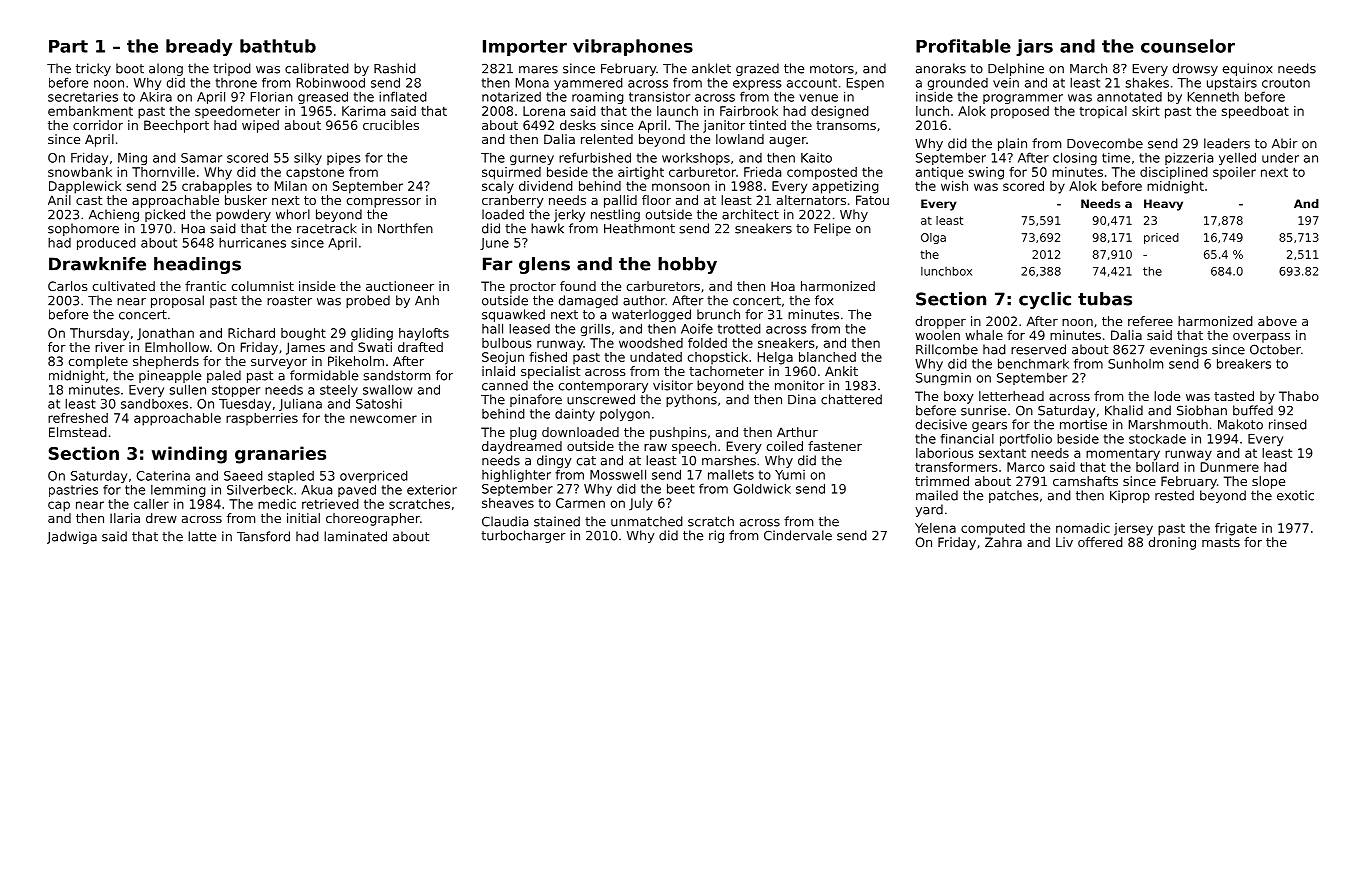 The height and width of the screenshot is (887, 1372). Describe the element at coordinates (1188, 46) in the screenshot. I see `counselor` at that location.
